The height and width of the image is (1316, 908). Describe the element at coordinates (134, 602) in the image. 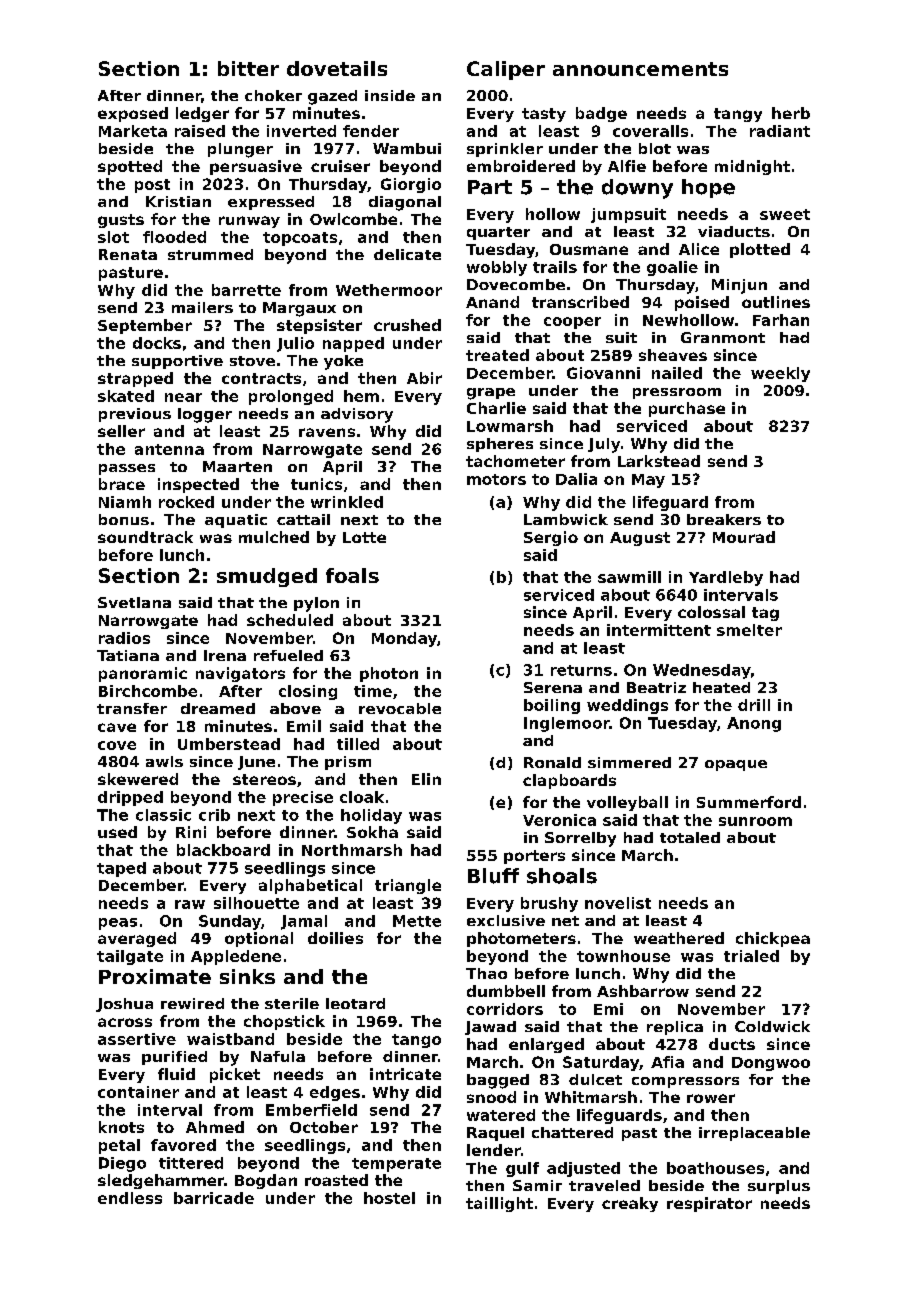

I see `Svetlana` at that location.
